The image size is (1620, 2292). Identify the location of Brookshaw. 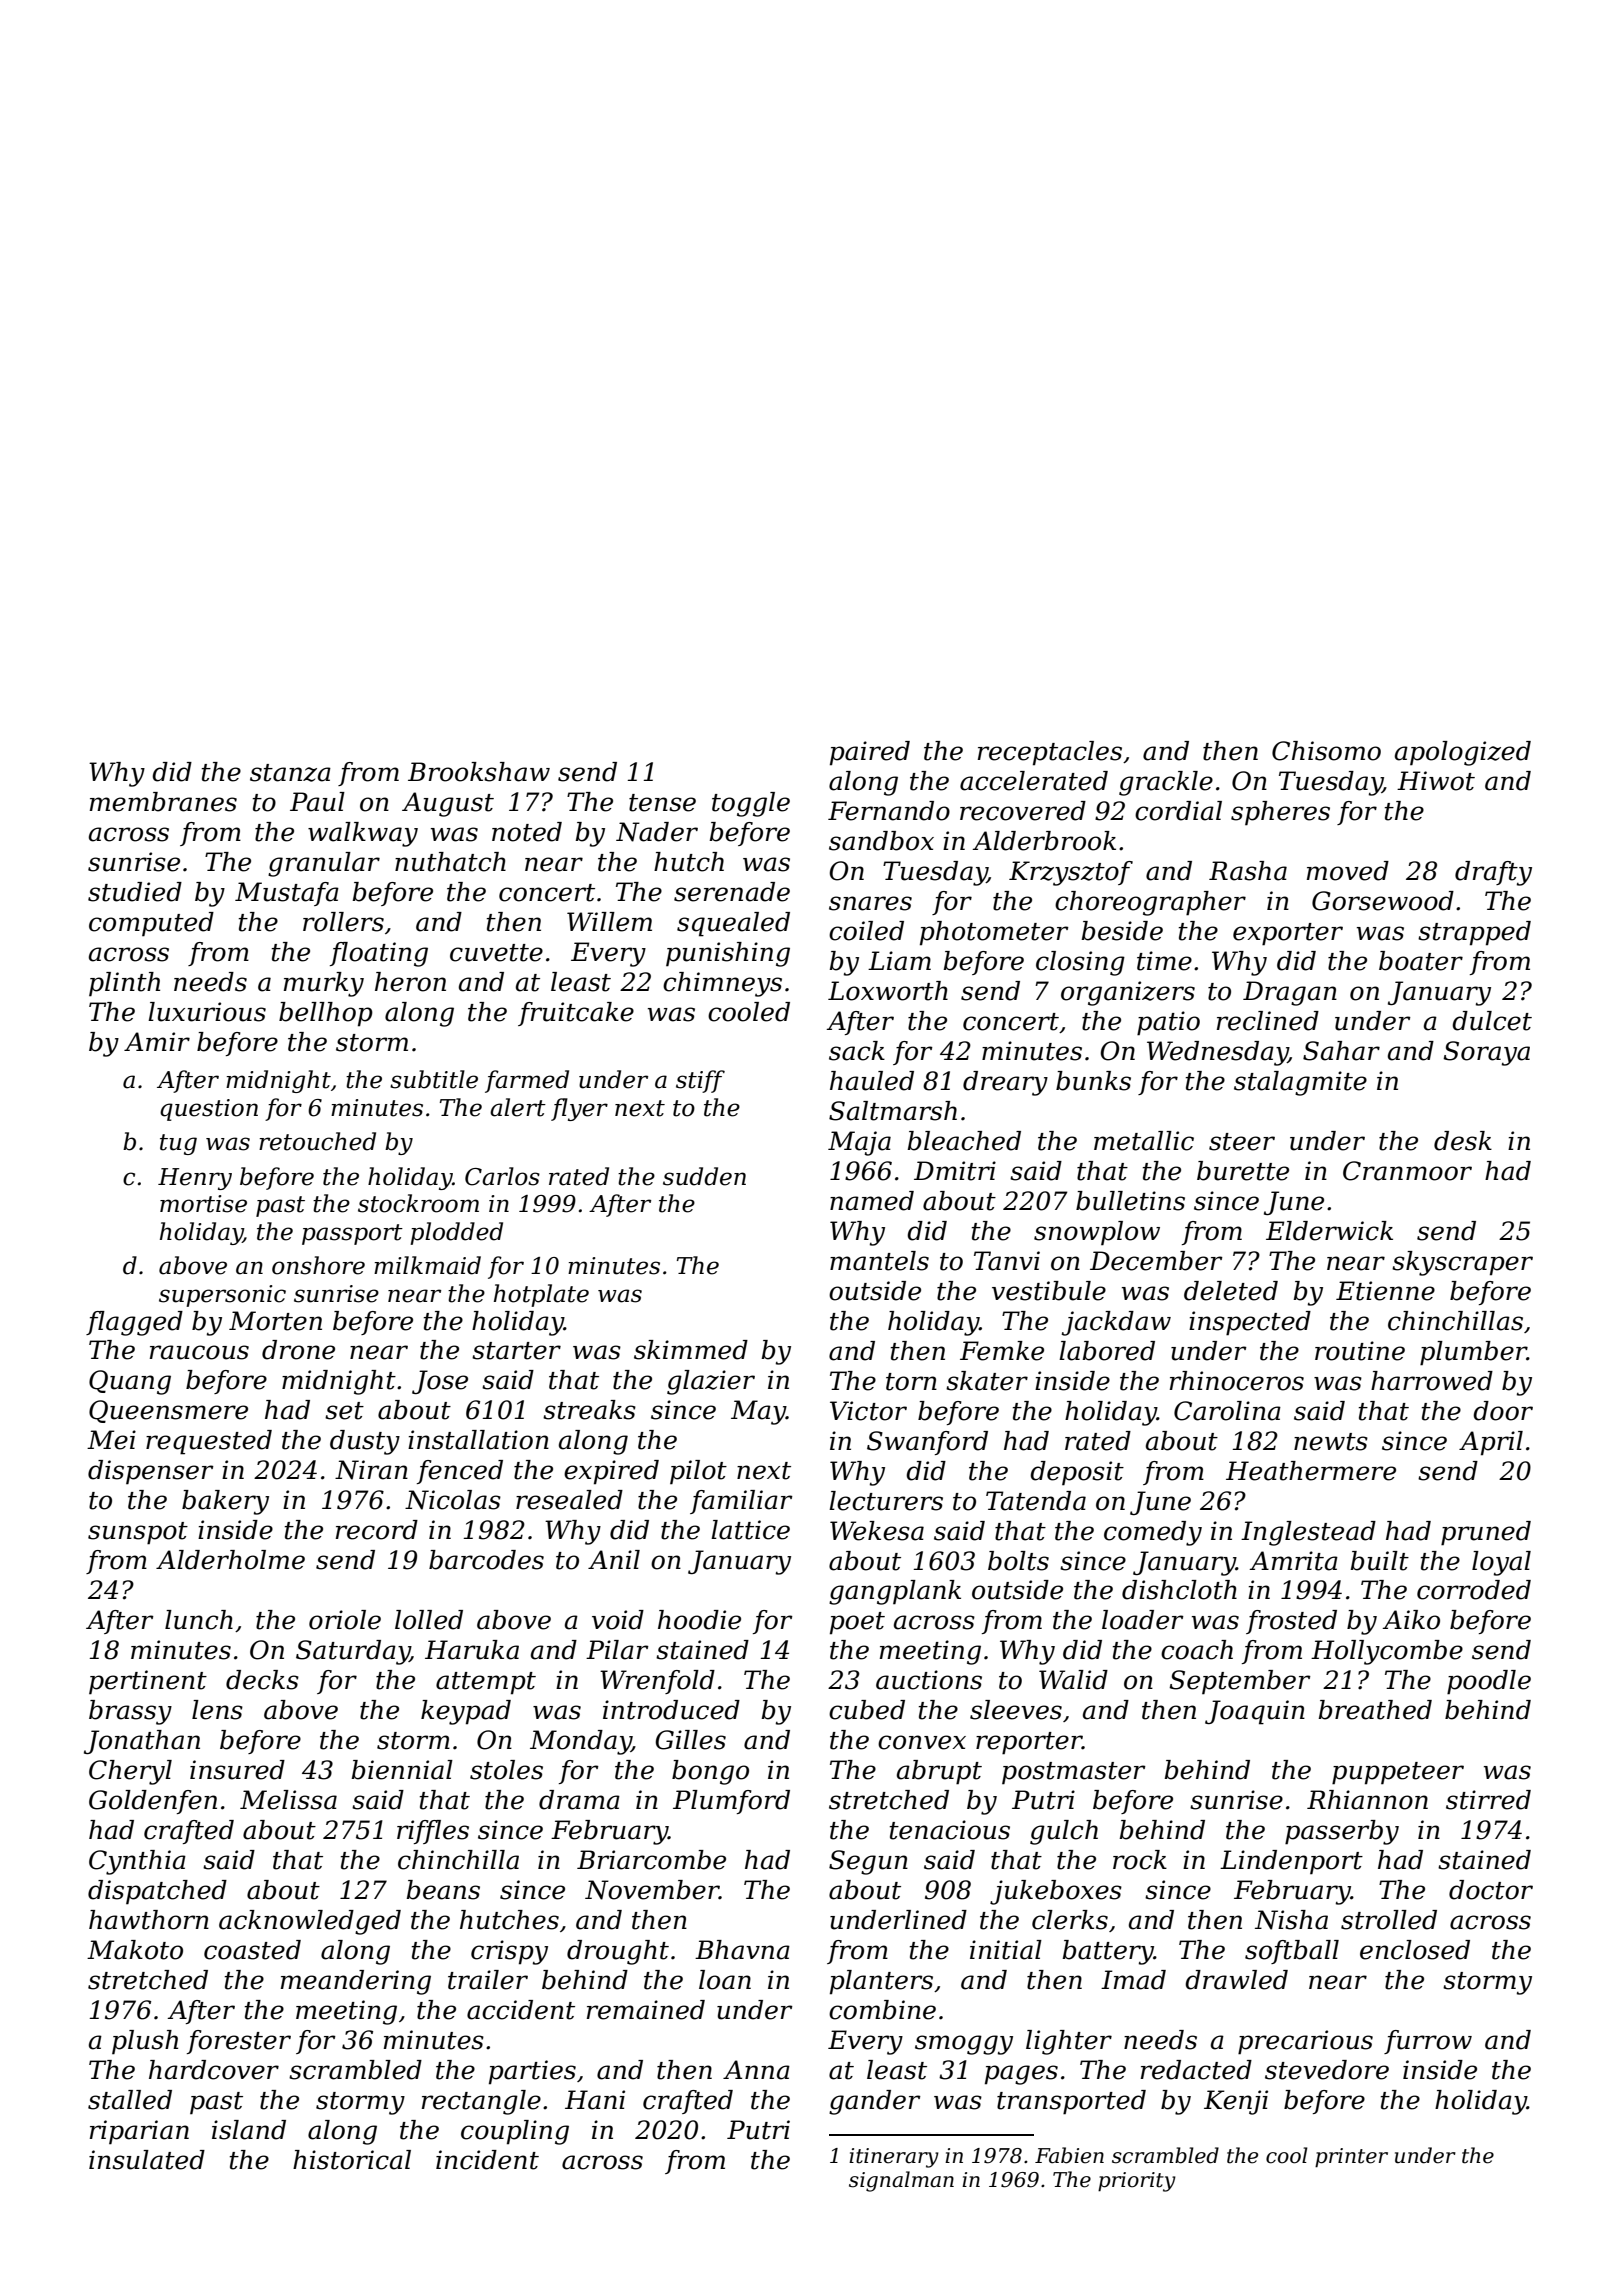
(479, 772).
